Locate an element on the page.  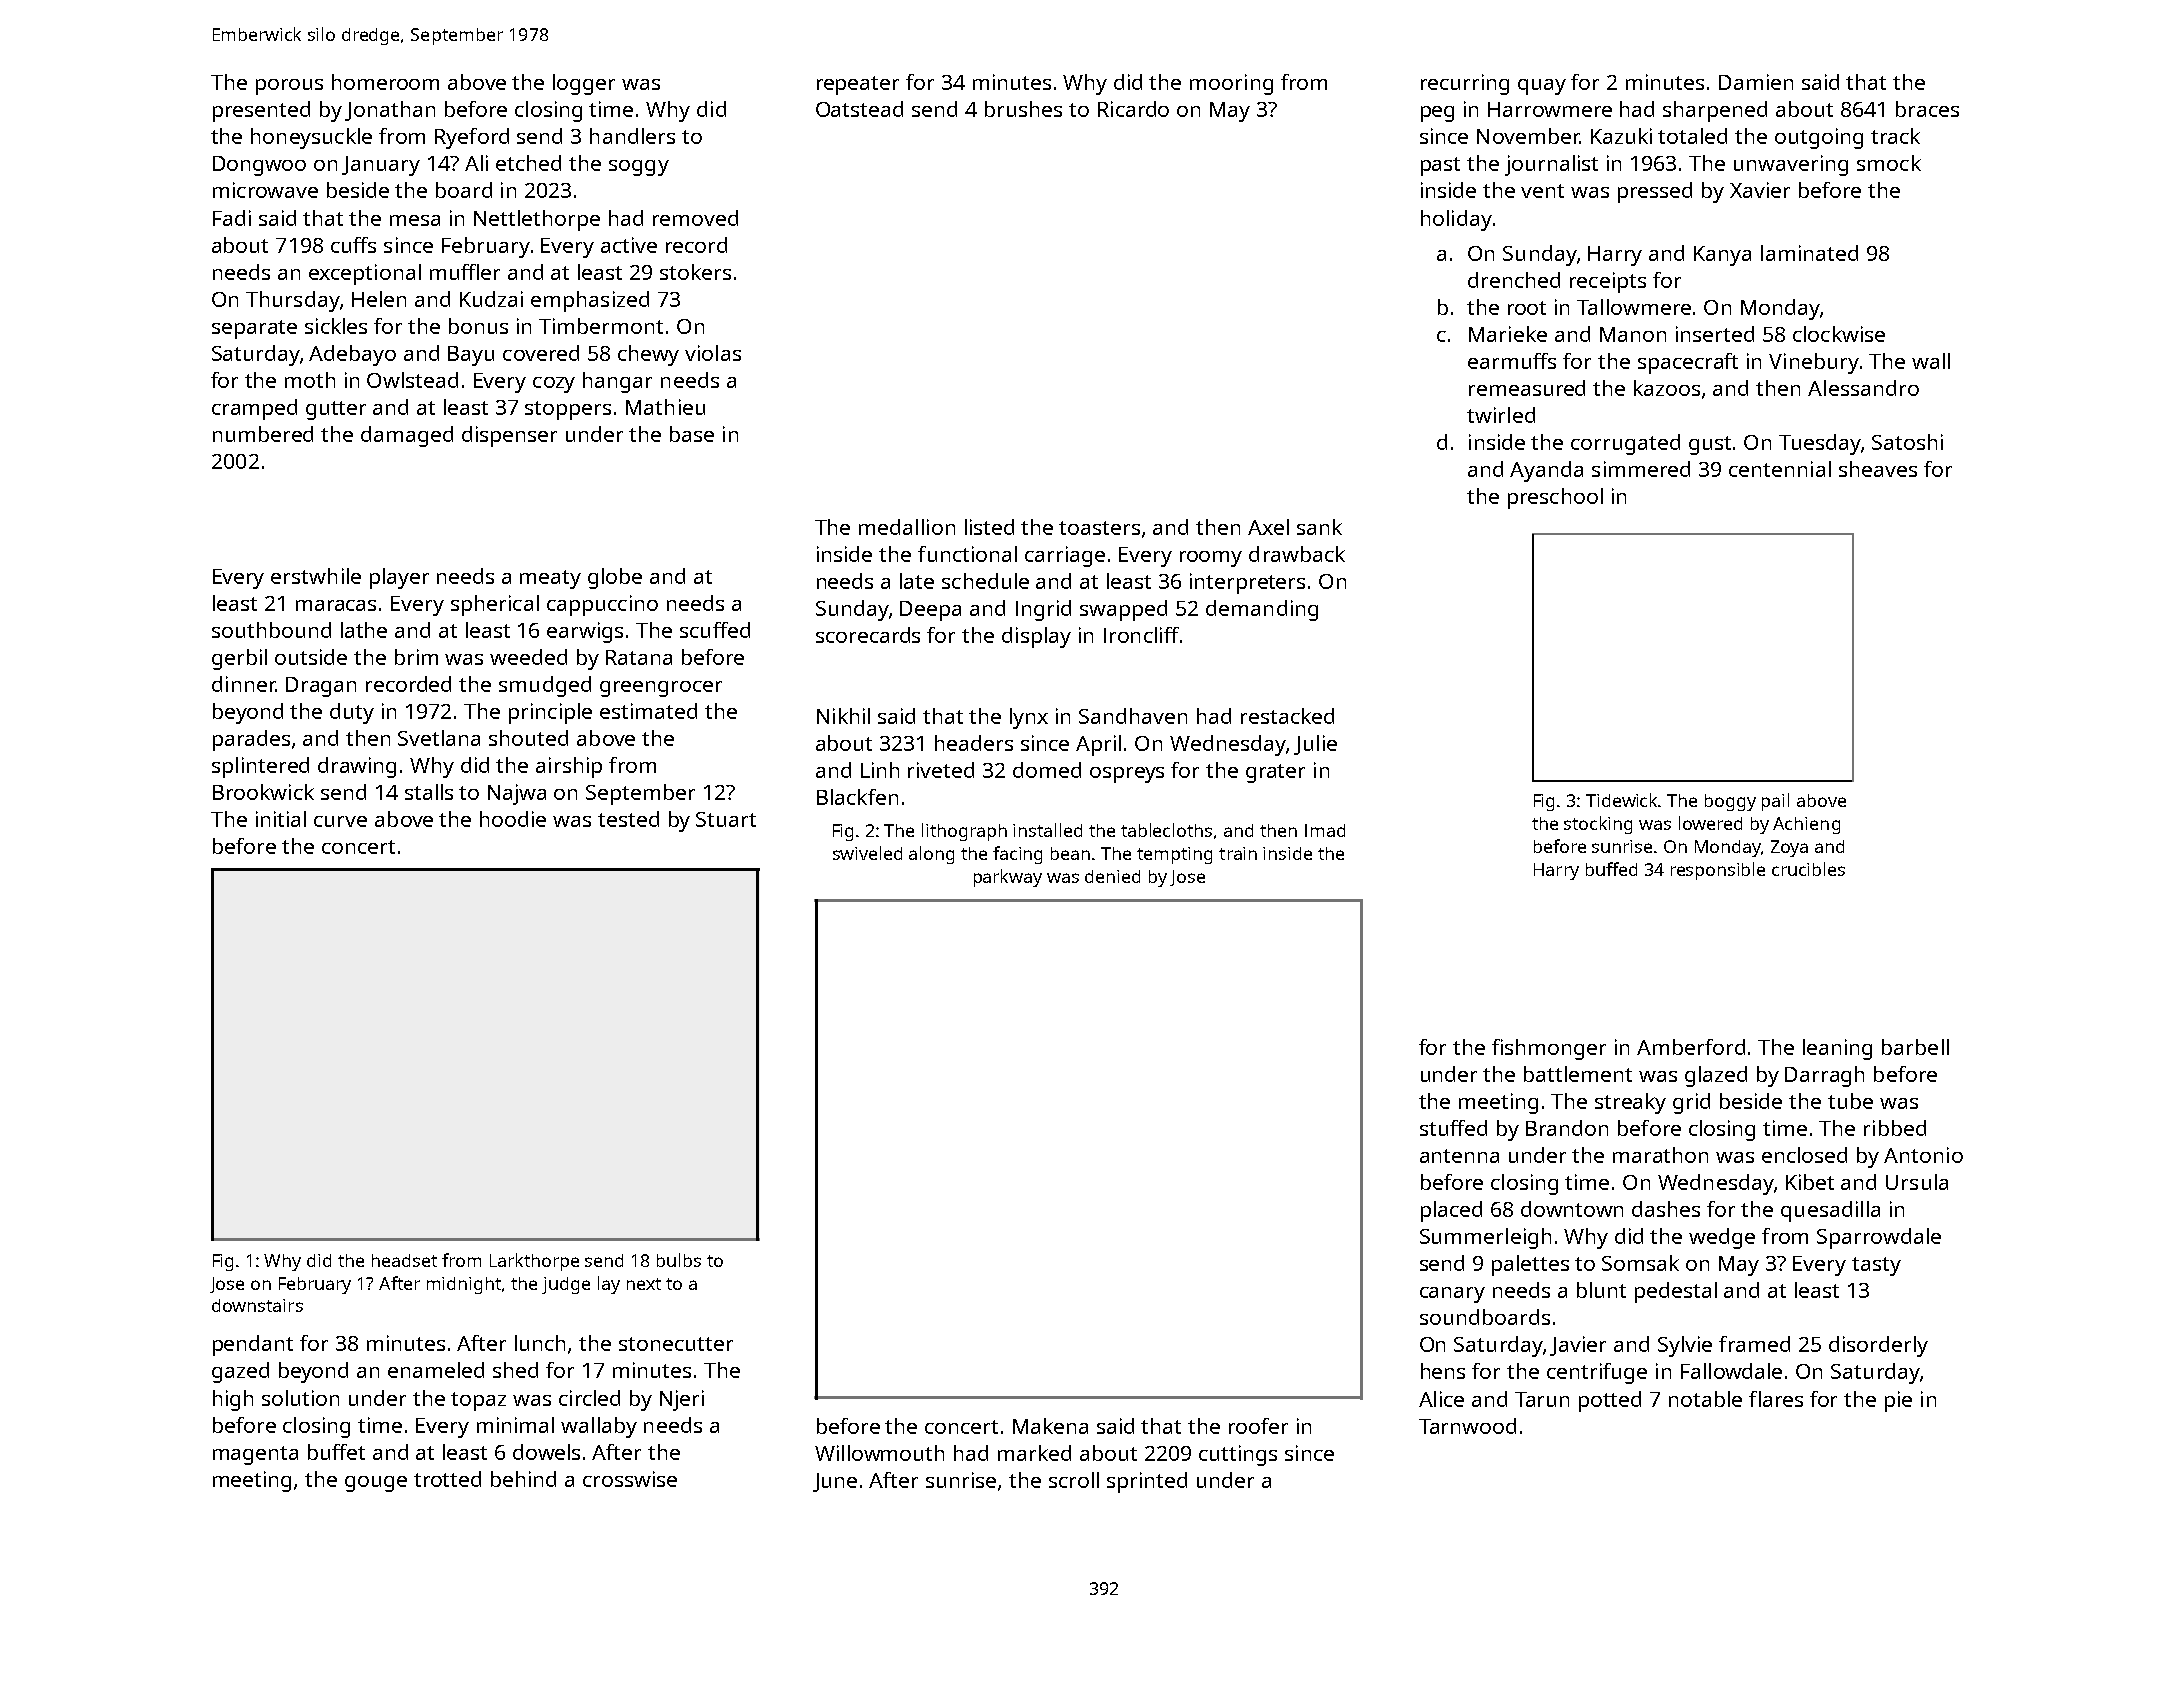
holiday is located at coordinates (1456, 220).
